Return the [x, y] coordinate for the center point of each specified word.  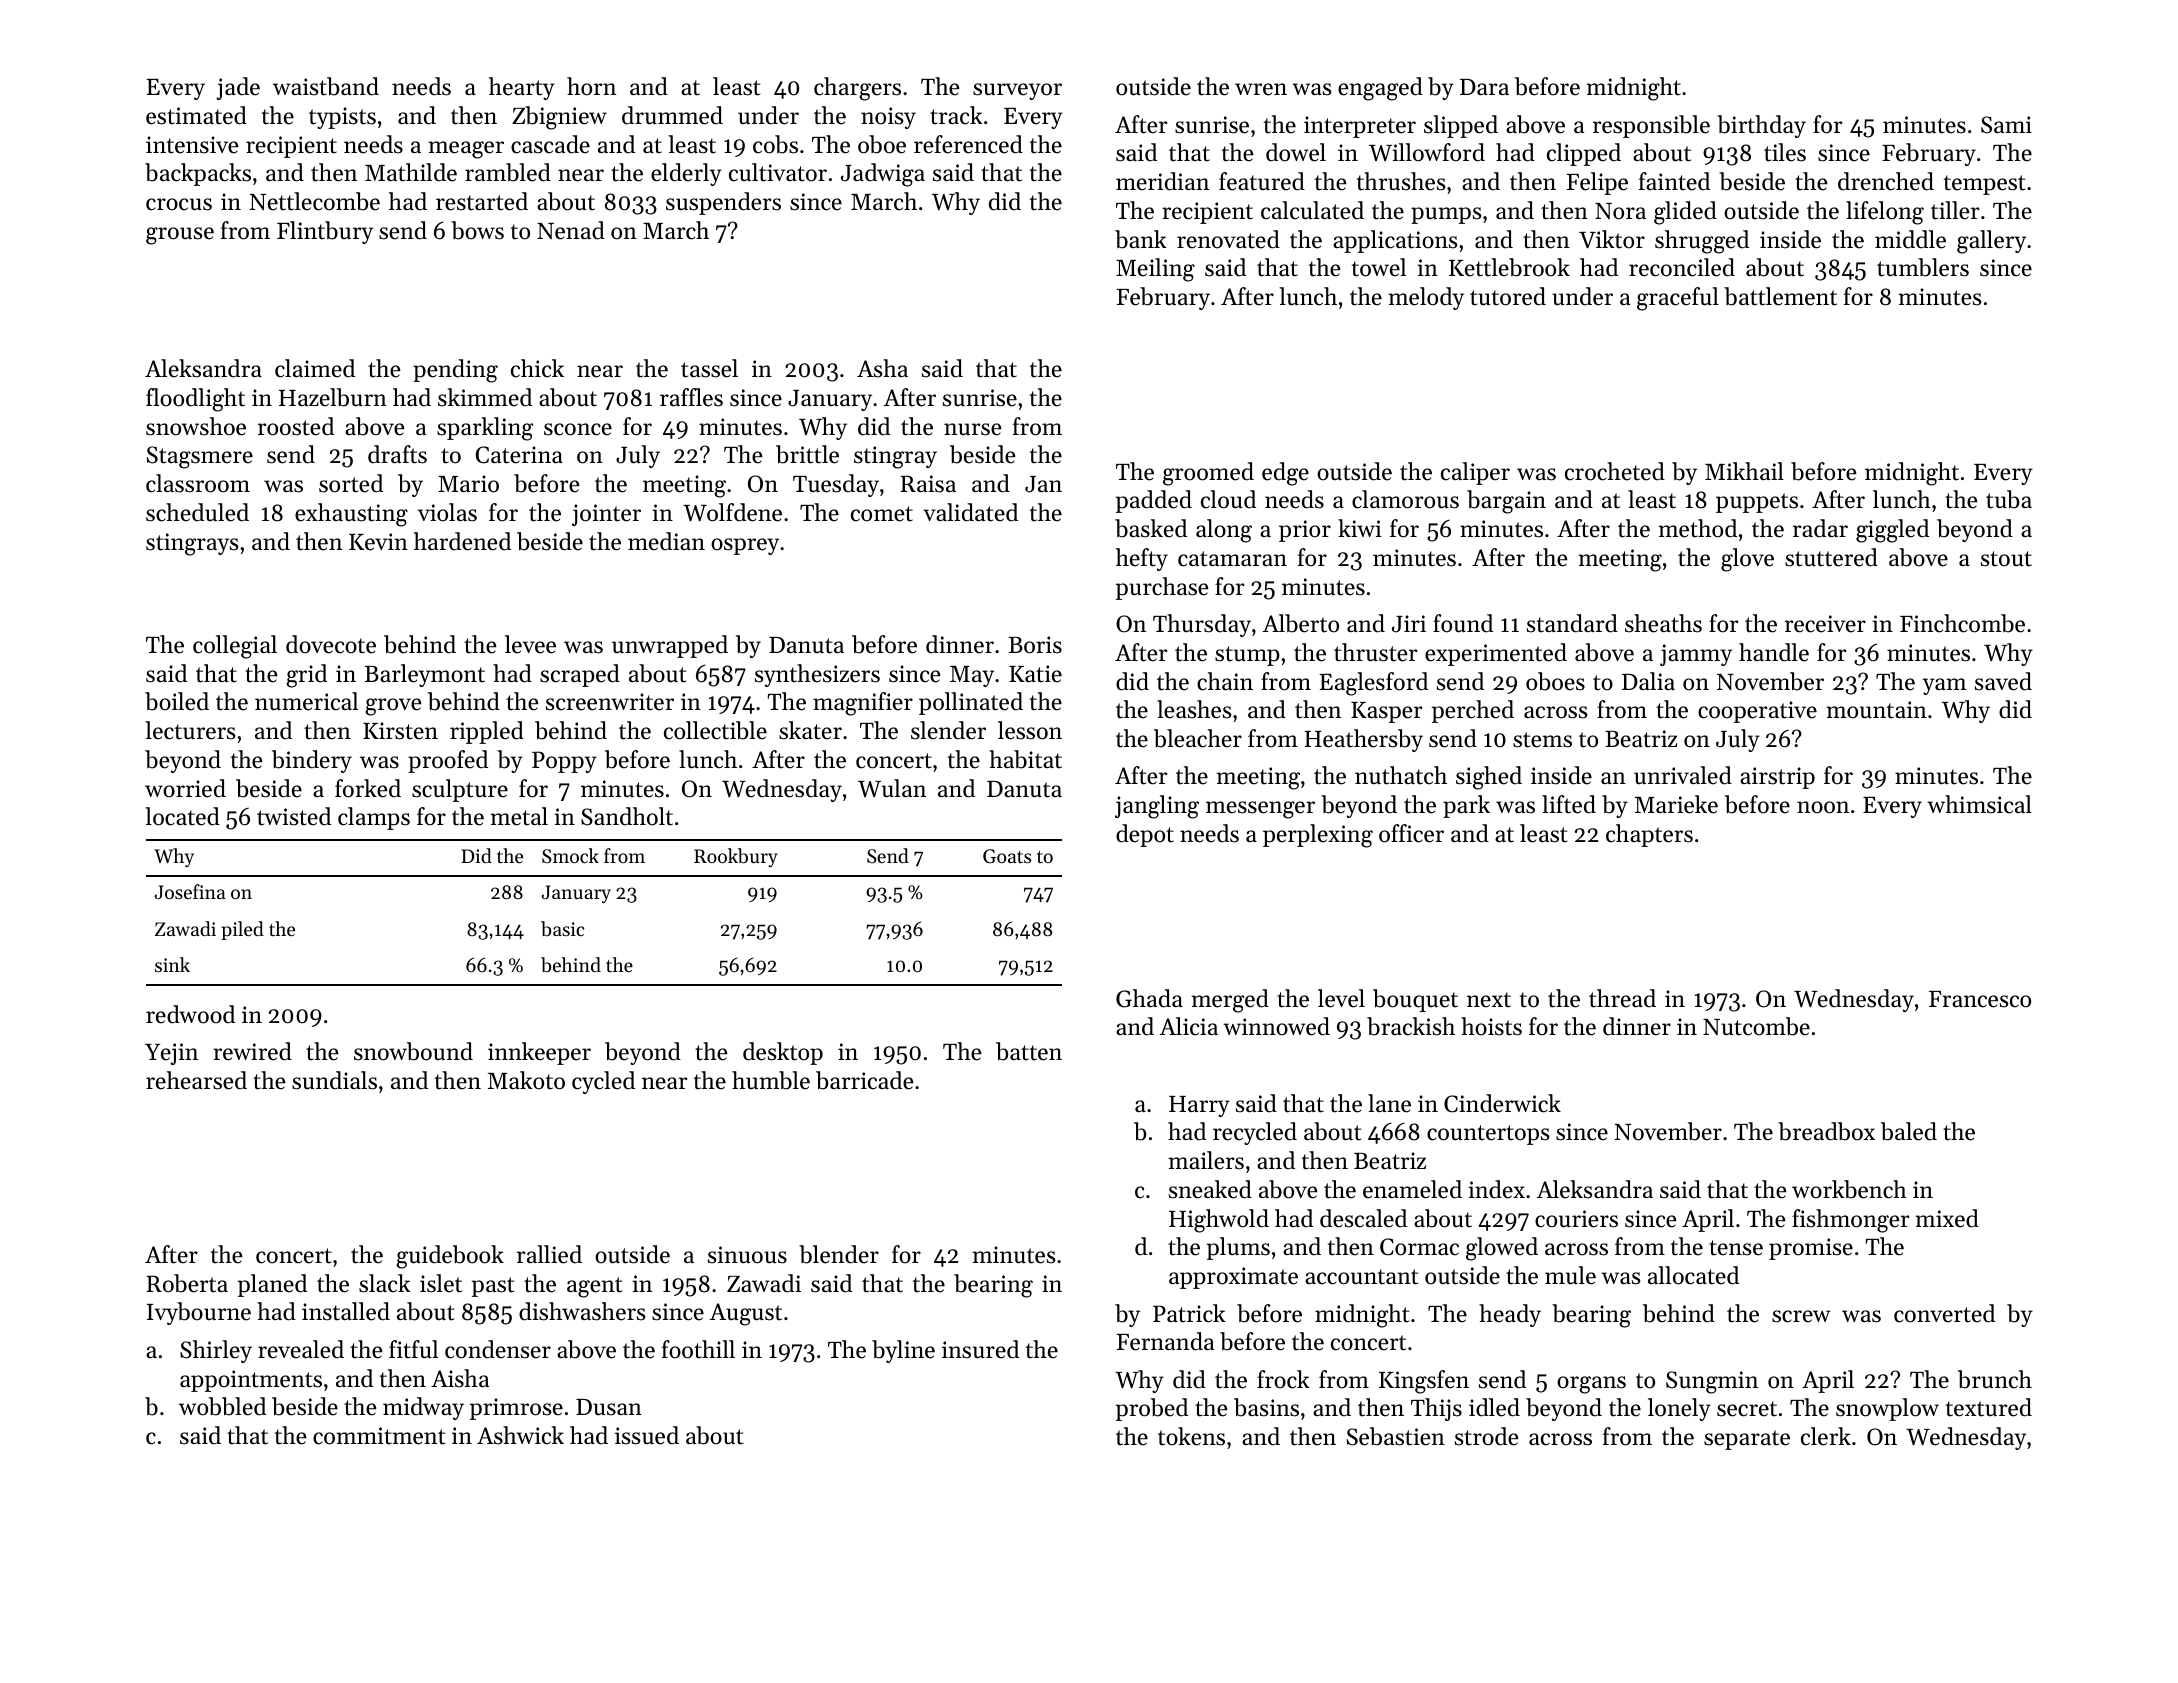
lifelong [1885, 213]
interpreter [1360, 127]
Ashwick [520, 1435]
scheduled [197, 512]
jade [238, 88]
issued [647, 1435]
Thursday [1202, 625]
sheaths [1663, 623]
